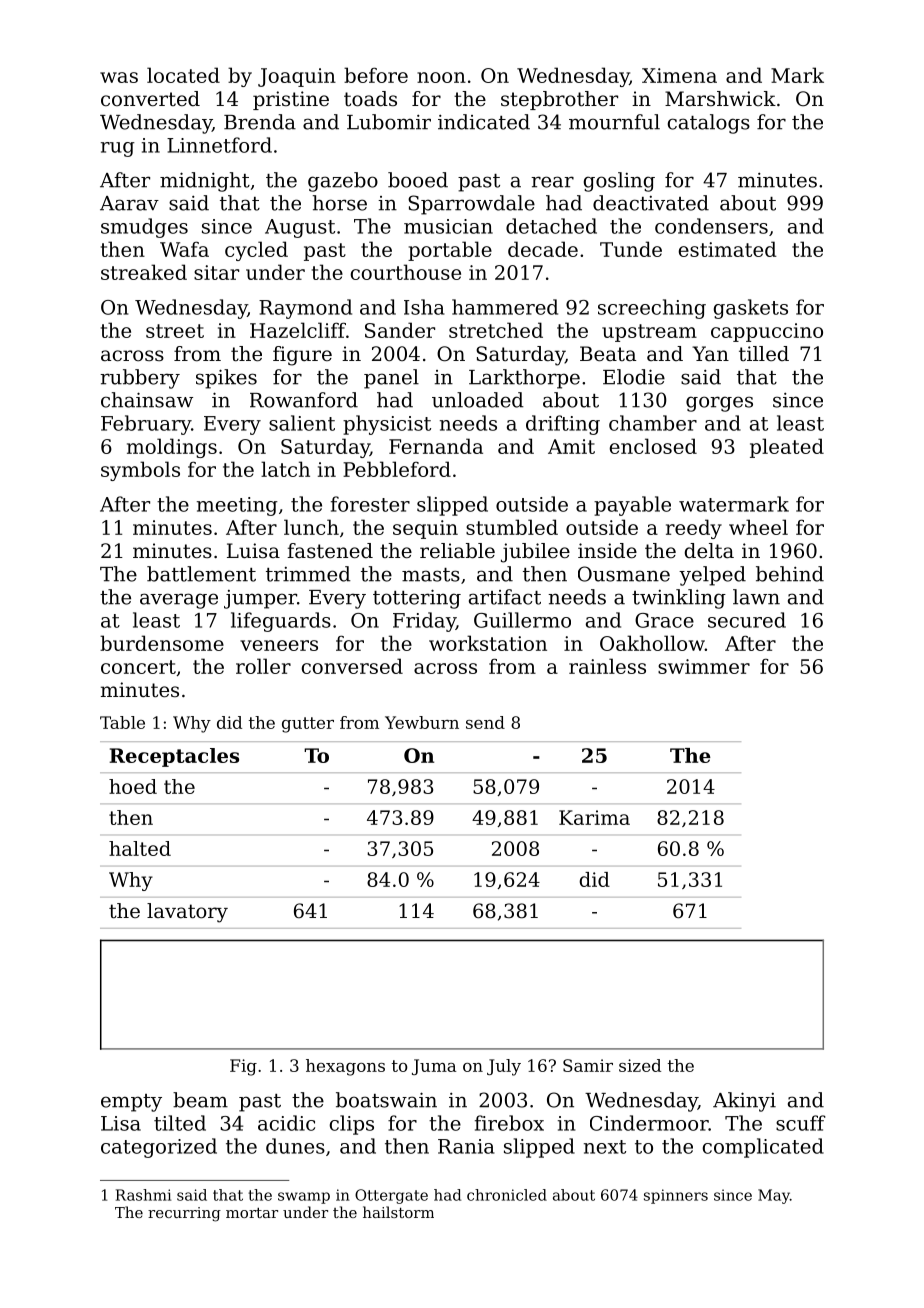 The width and height of the document is (924, 1308). I want to click on hexagons, so click(345, 1067).
